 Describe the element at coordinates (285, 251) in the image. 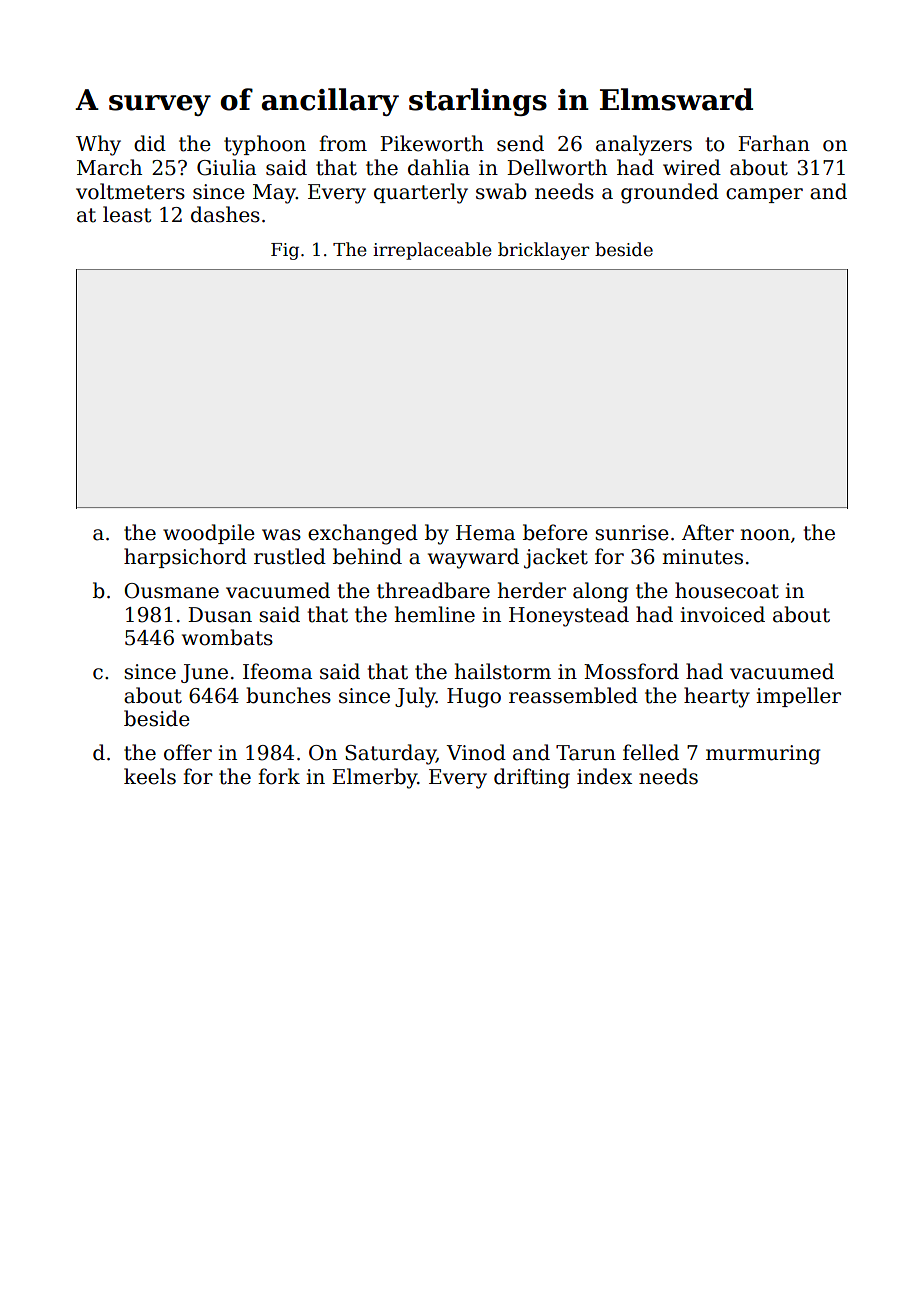

I see `Fig` at that location.
